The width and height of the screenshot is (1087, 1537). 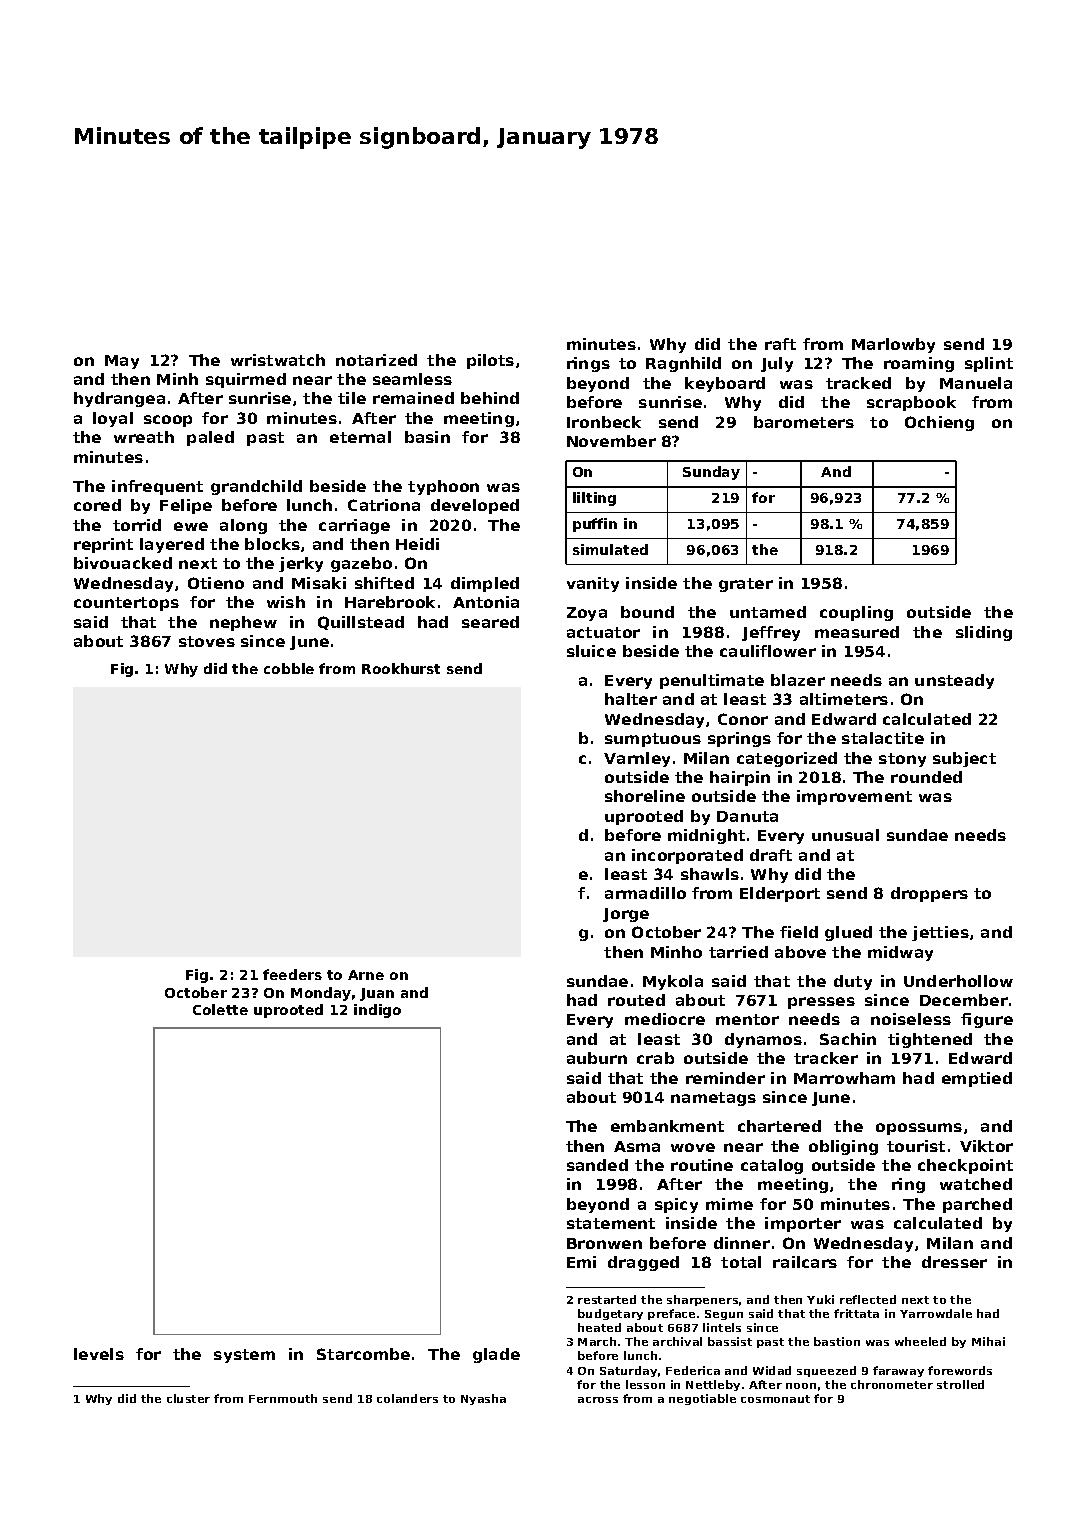 What do you see at coordinates (289, 668) in the screenshot?
I see `cobble` at bounding box center [289, 668].
